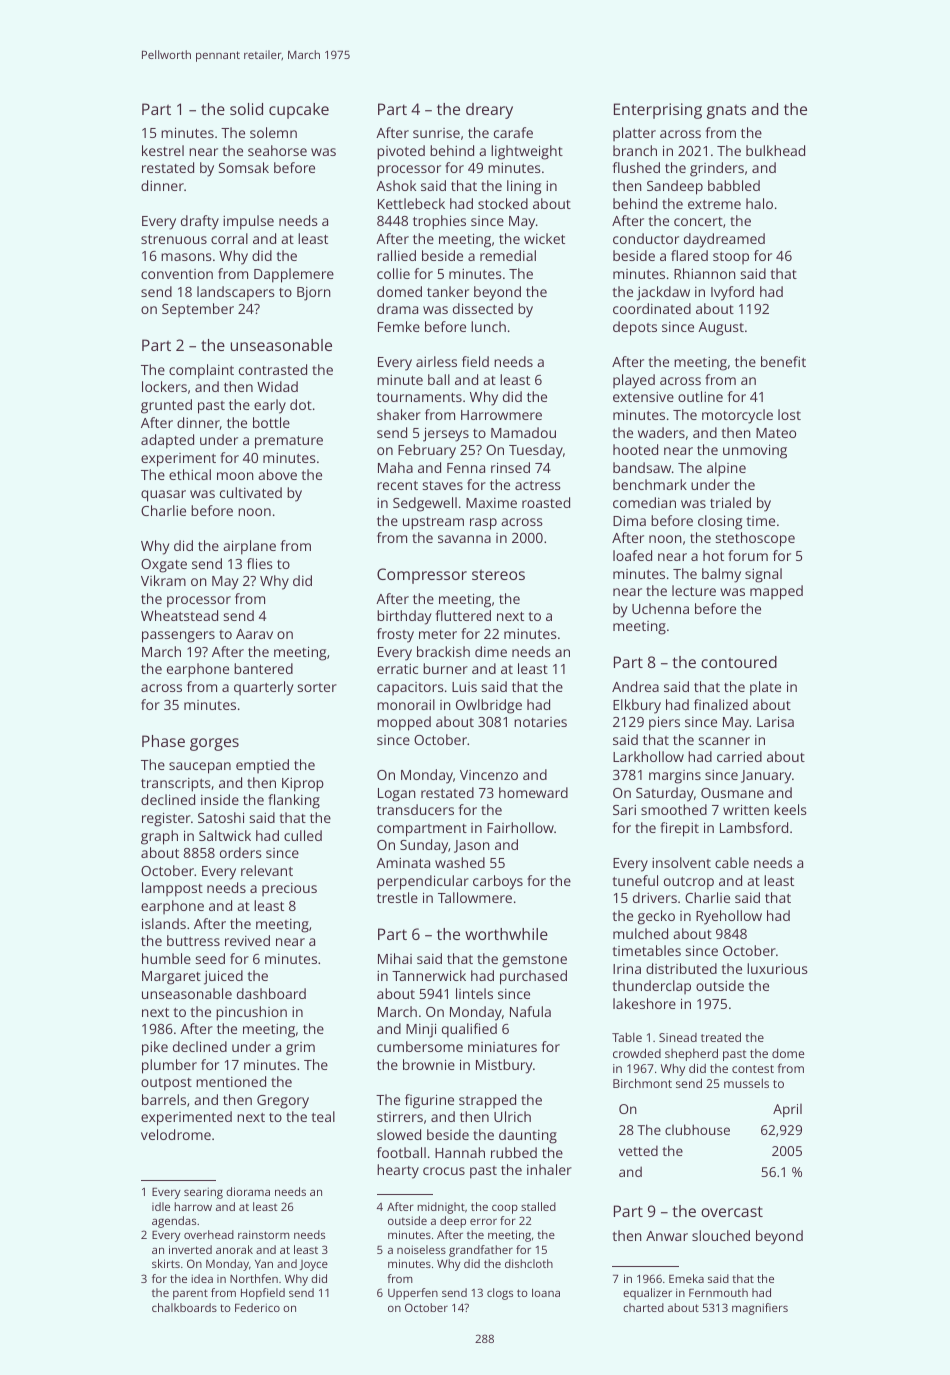 This screenshot has width=950, height=1375. What do you see at coordinates (267, 870) in the screenshot?
I see `relevant` at bounding box center [267, 870].
